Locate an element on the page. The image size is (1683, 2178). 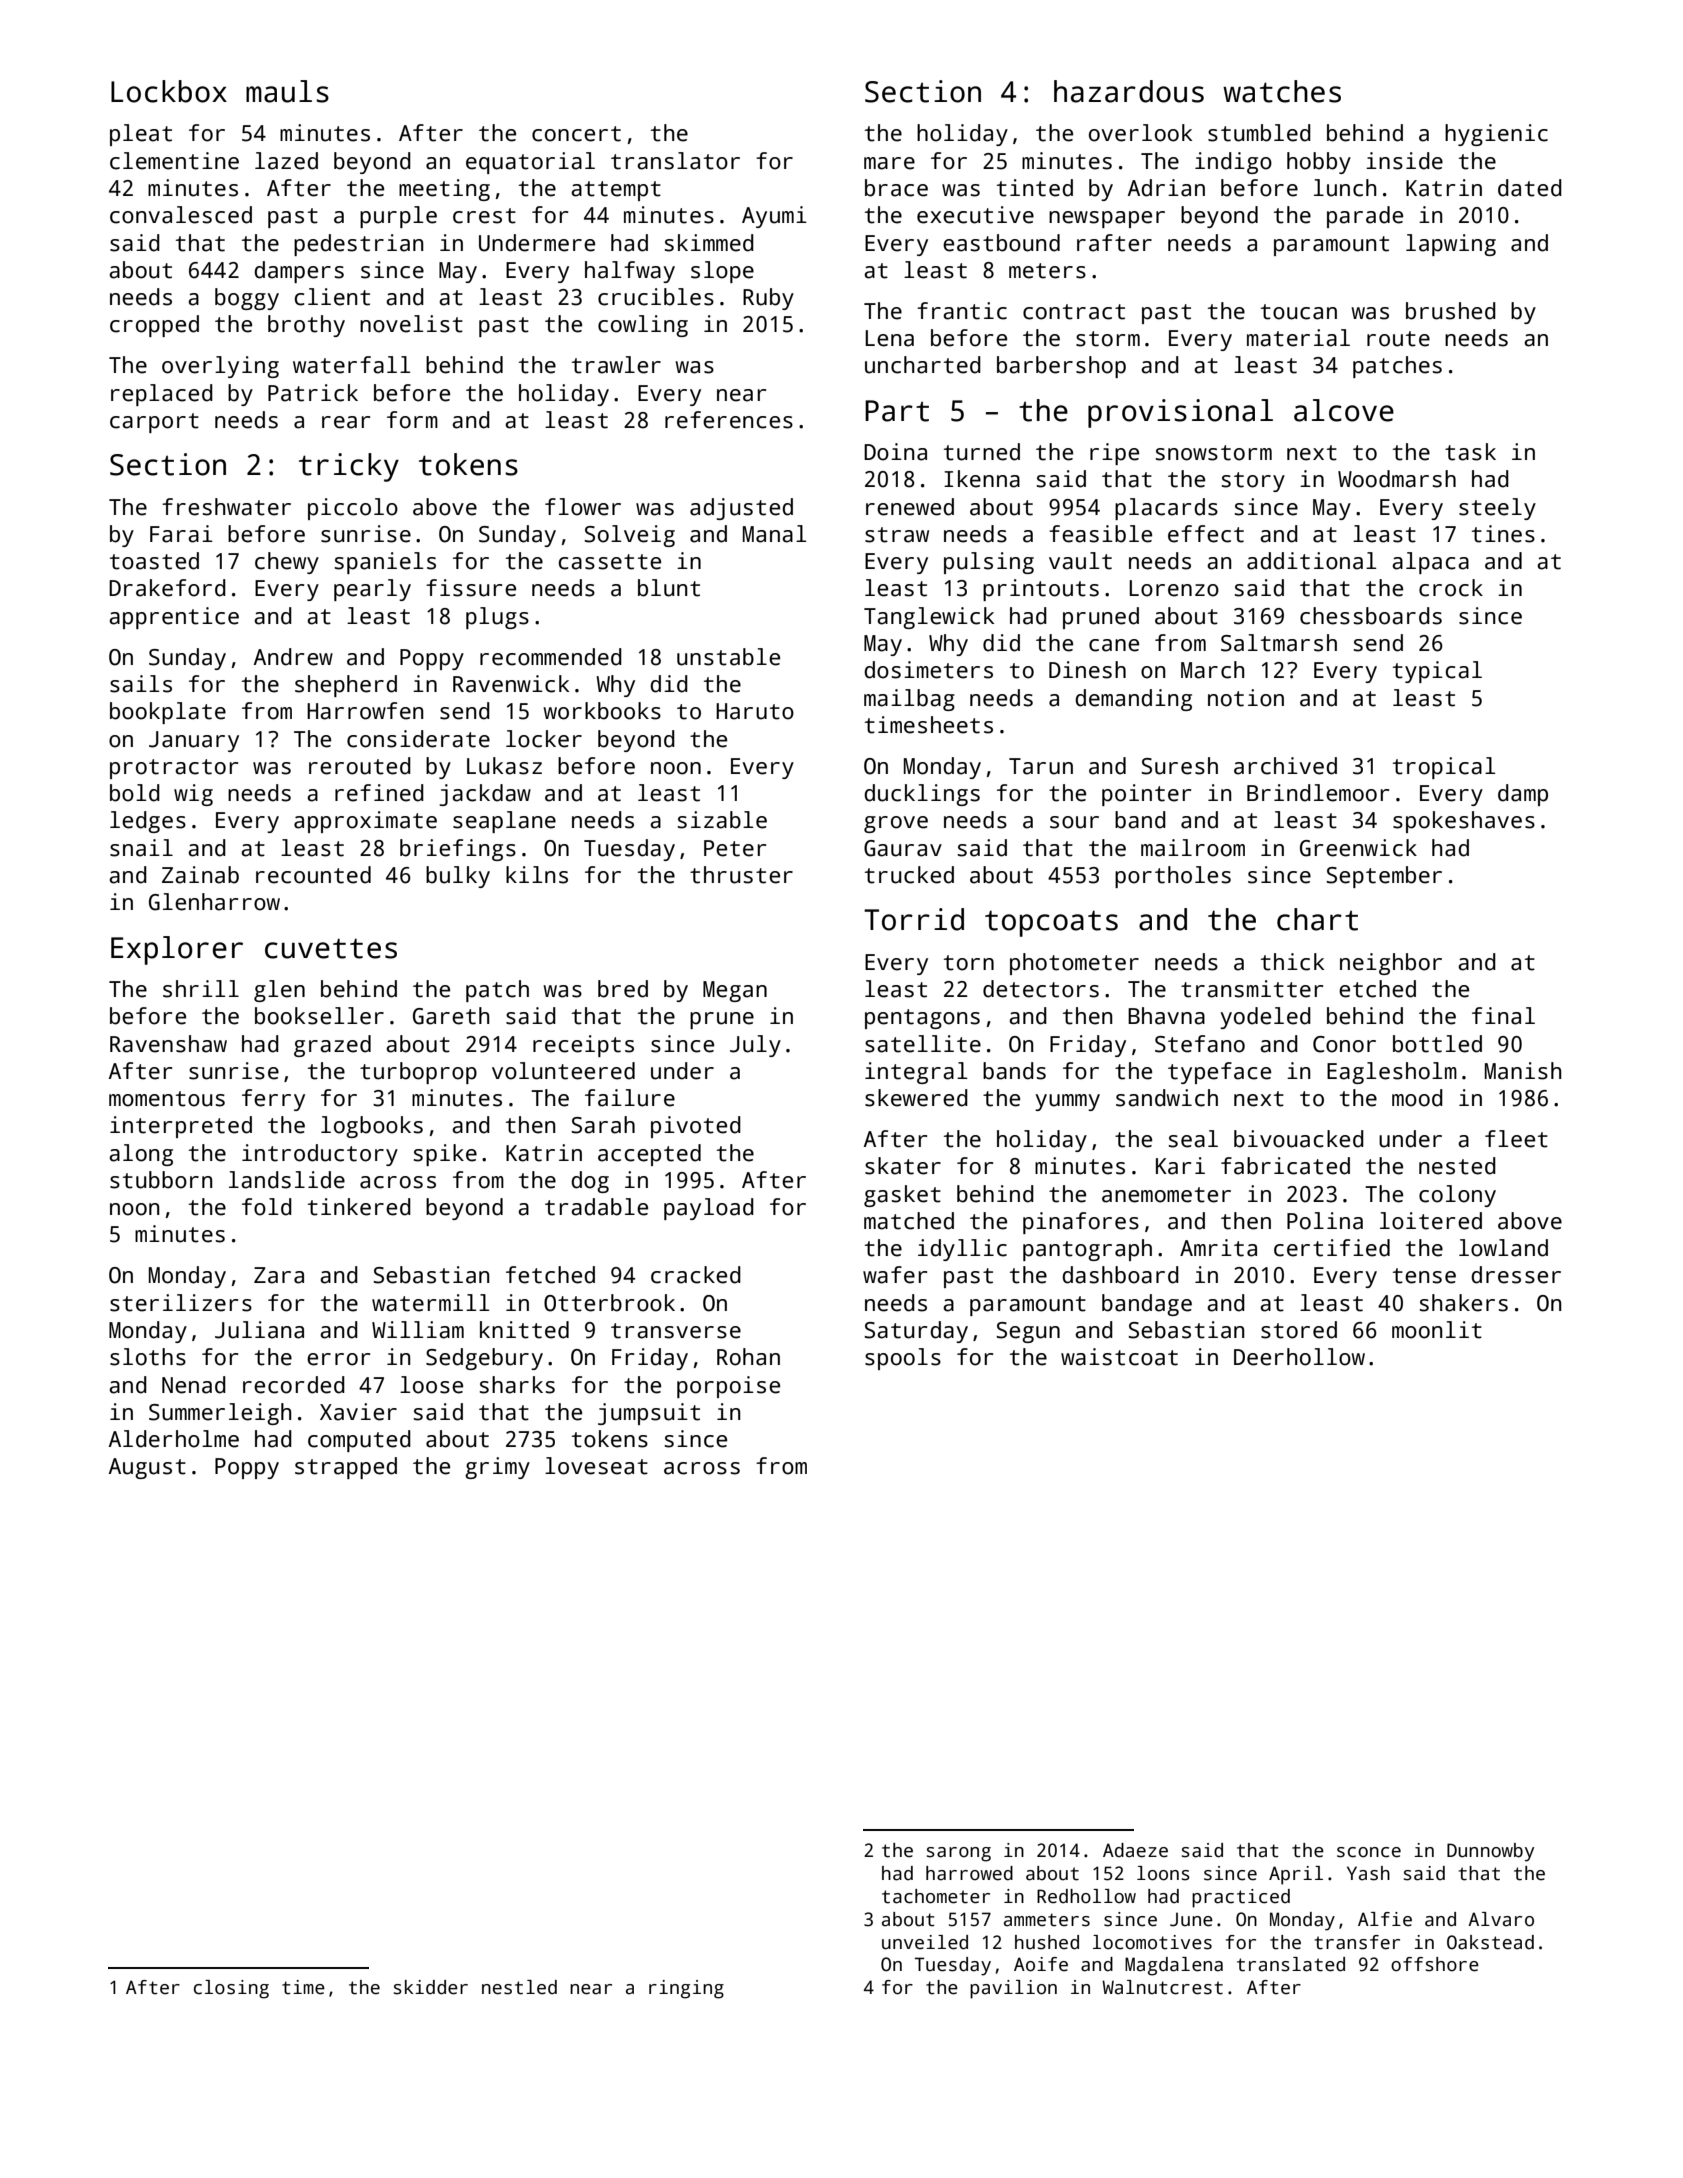
snail is located at coordinates (141, 848).
